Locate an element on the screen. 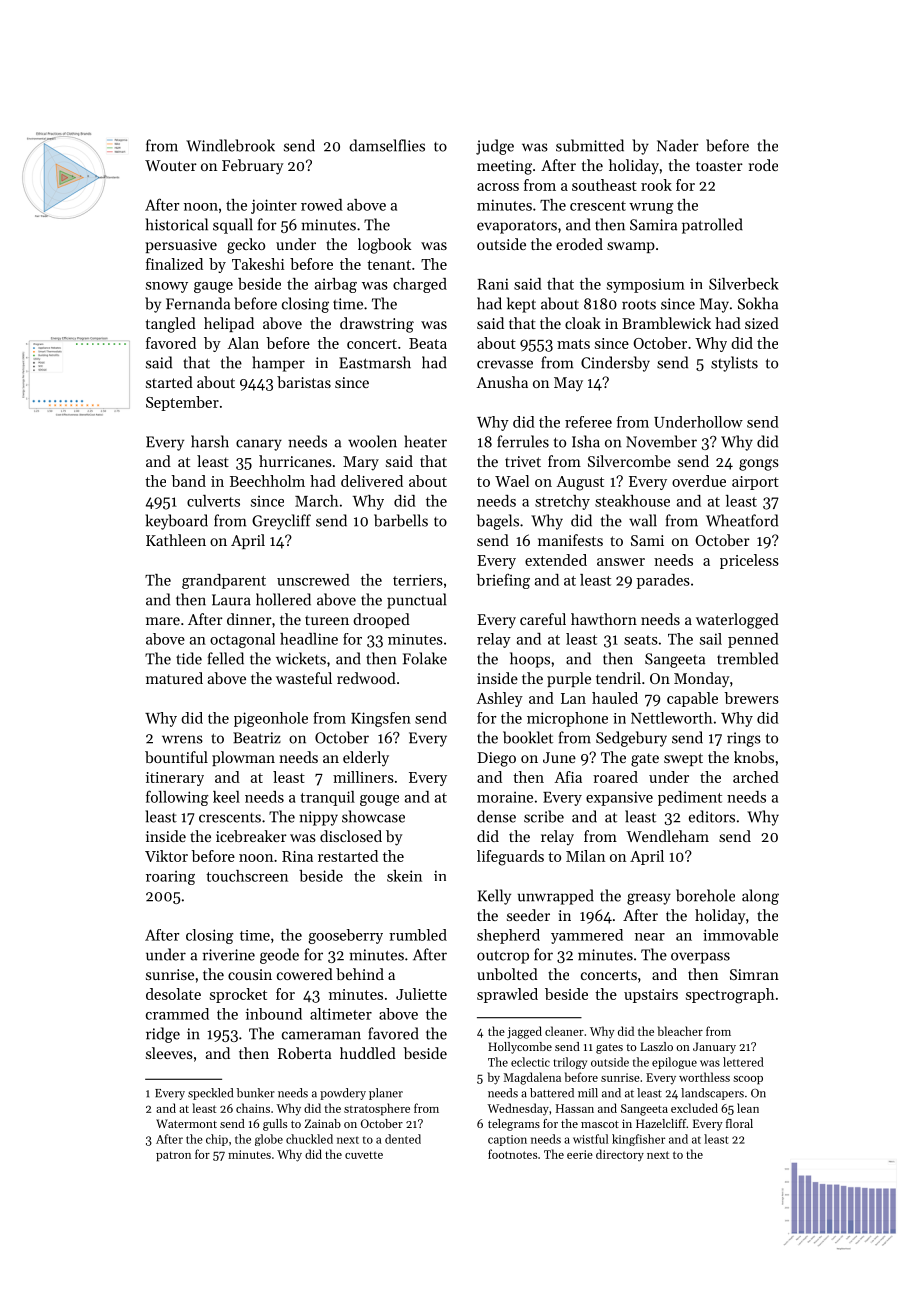 Image resolution: width=924 pixels, height=1311 pixels. jointer is located at coordinates (274, 206).
